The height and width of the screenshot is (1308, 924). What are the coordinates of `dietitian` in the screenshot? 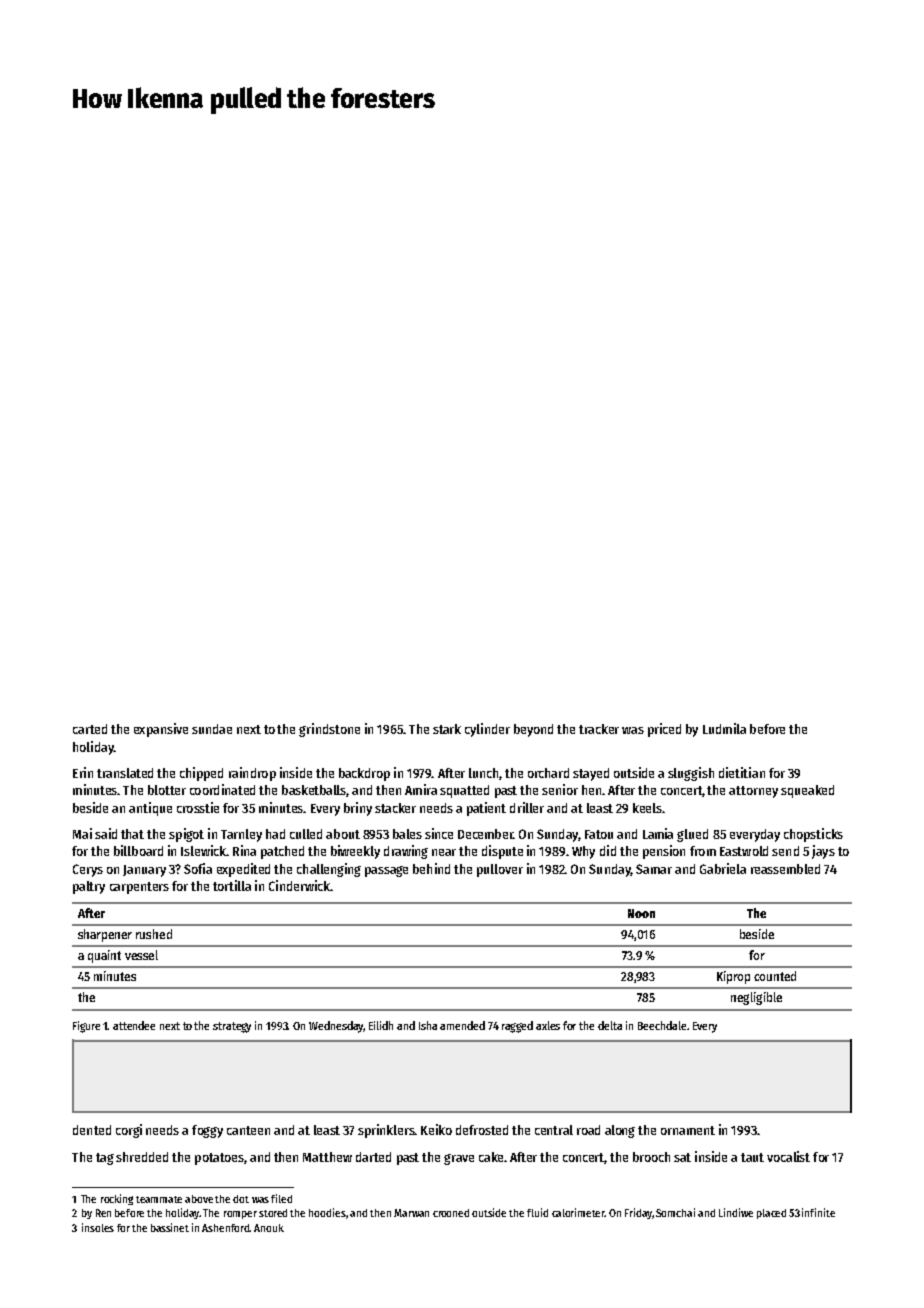 It's located at (742, 772).
